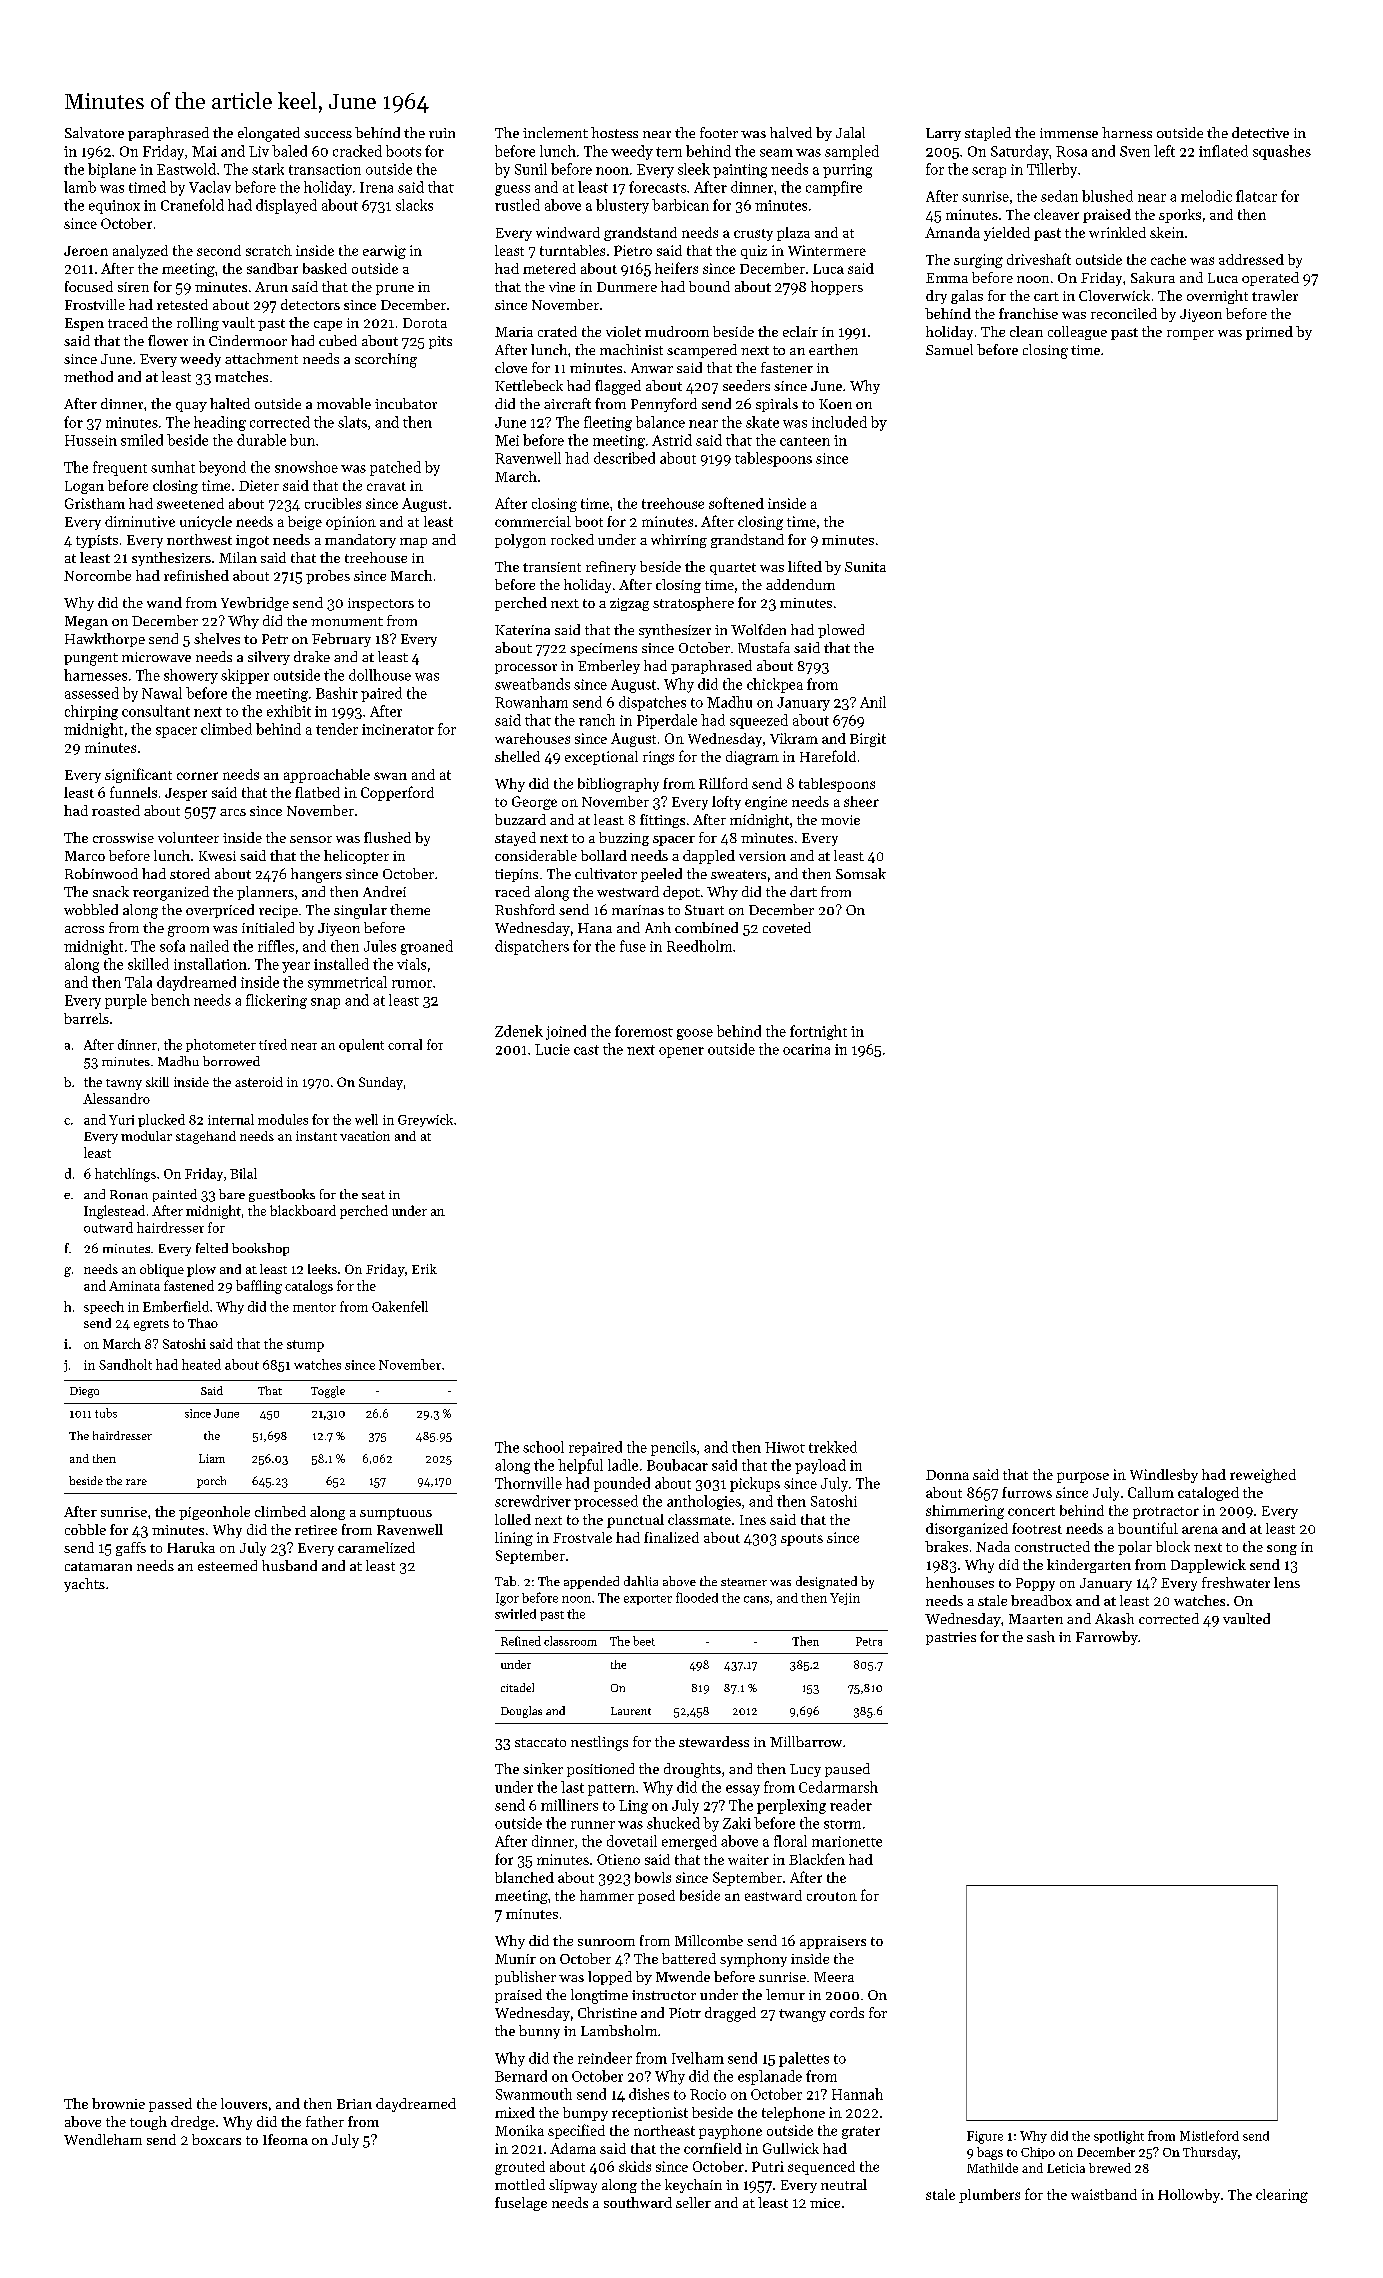 The image size is (1383, 2278). I want to click on freshwater, so click(1236, 1582).
